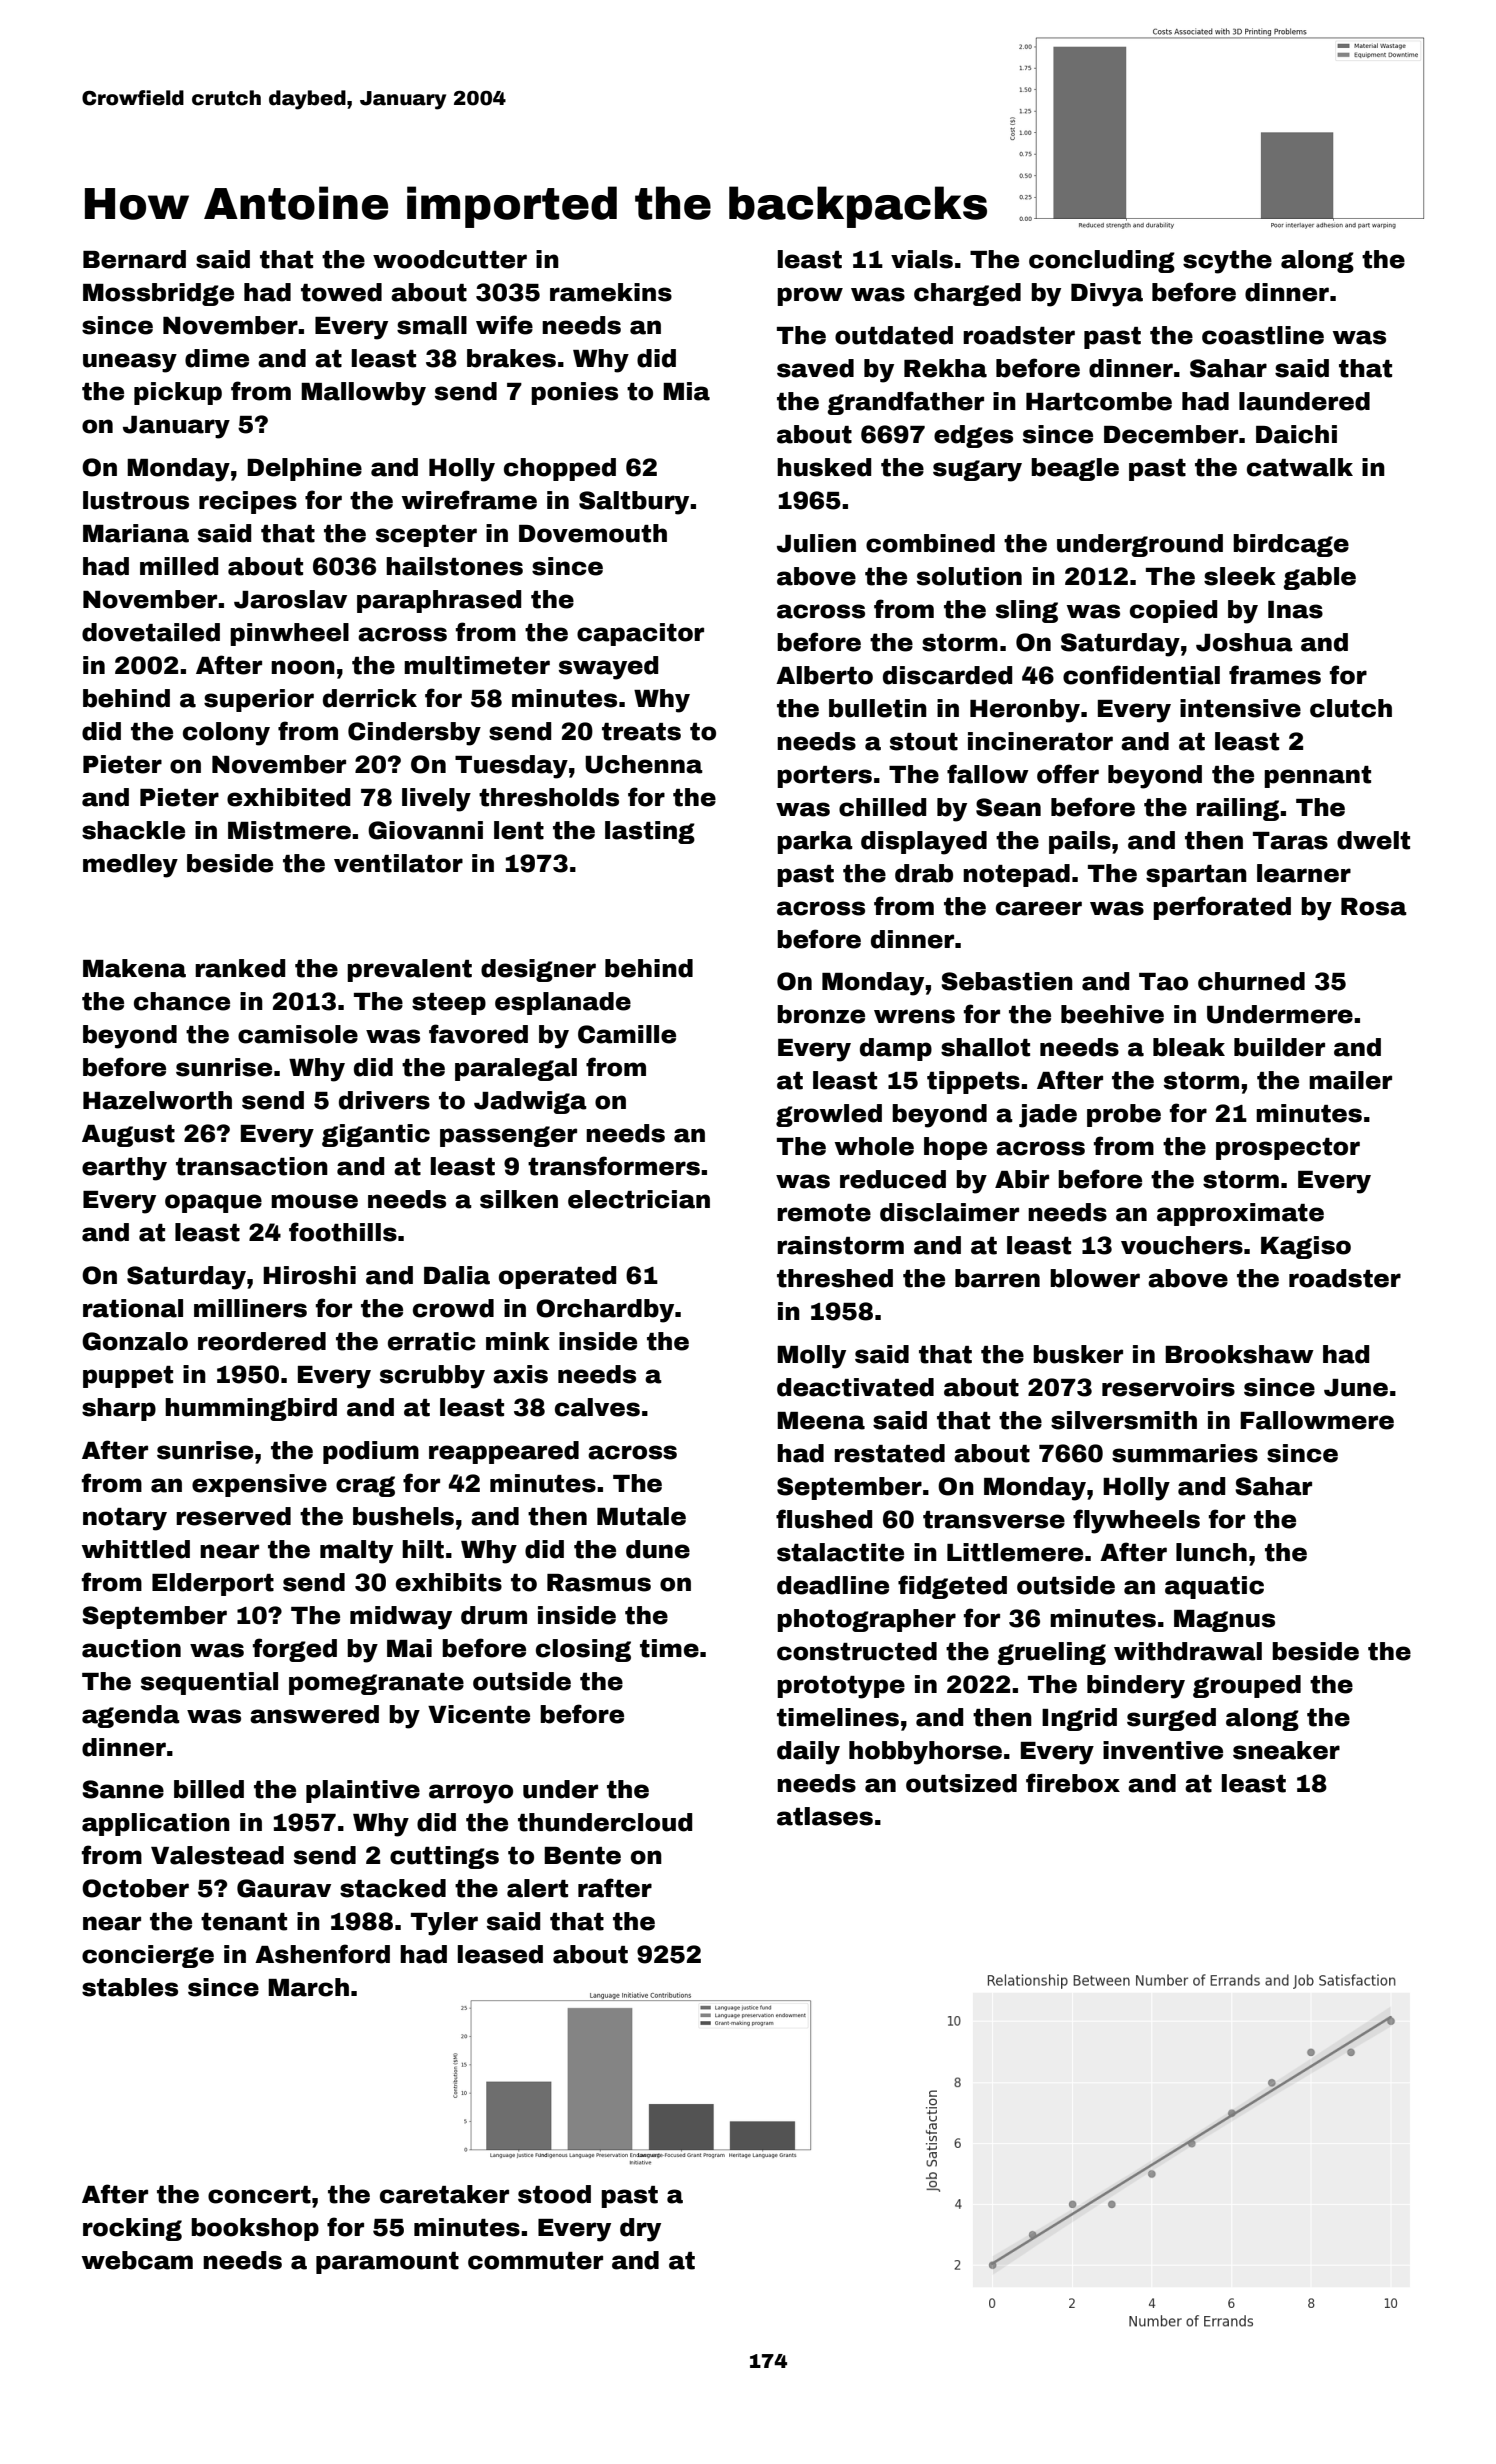 This image has height=2464, width=1496. What do you see at coordinates (922, 259) in the image?
I see `vials` at bounding box center [922, 259].
